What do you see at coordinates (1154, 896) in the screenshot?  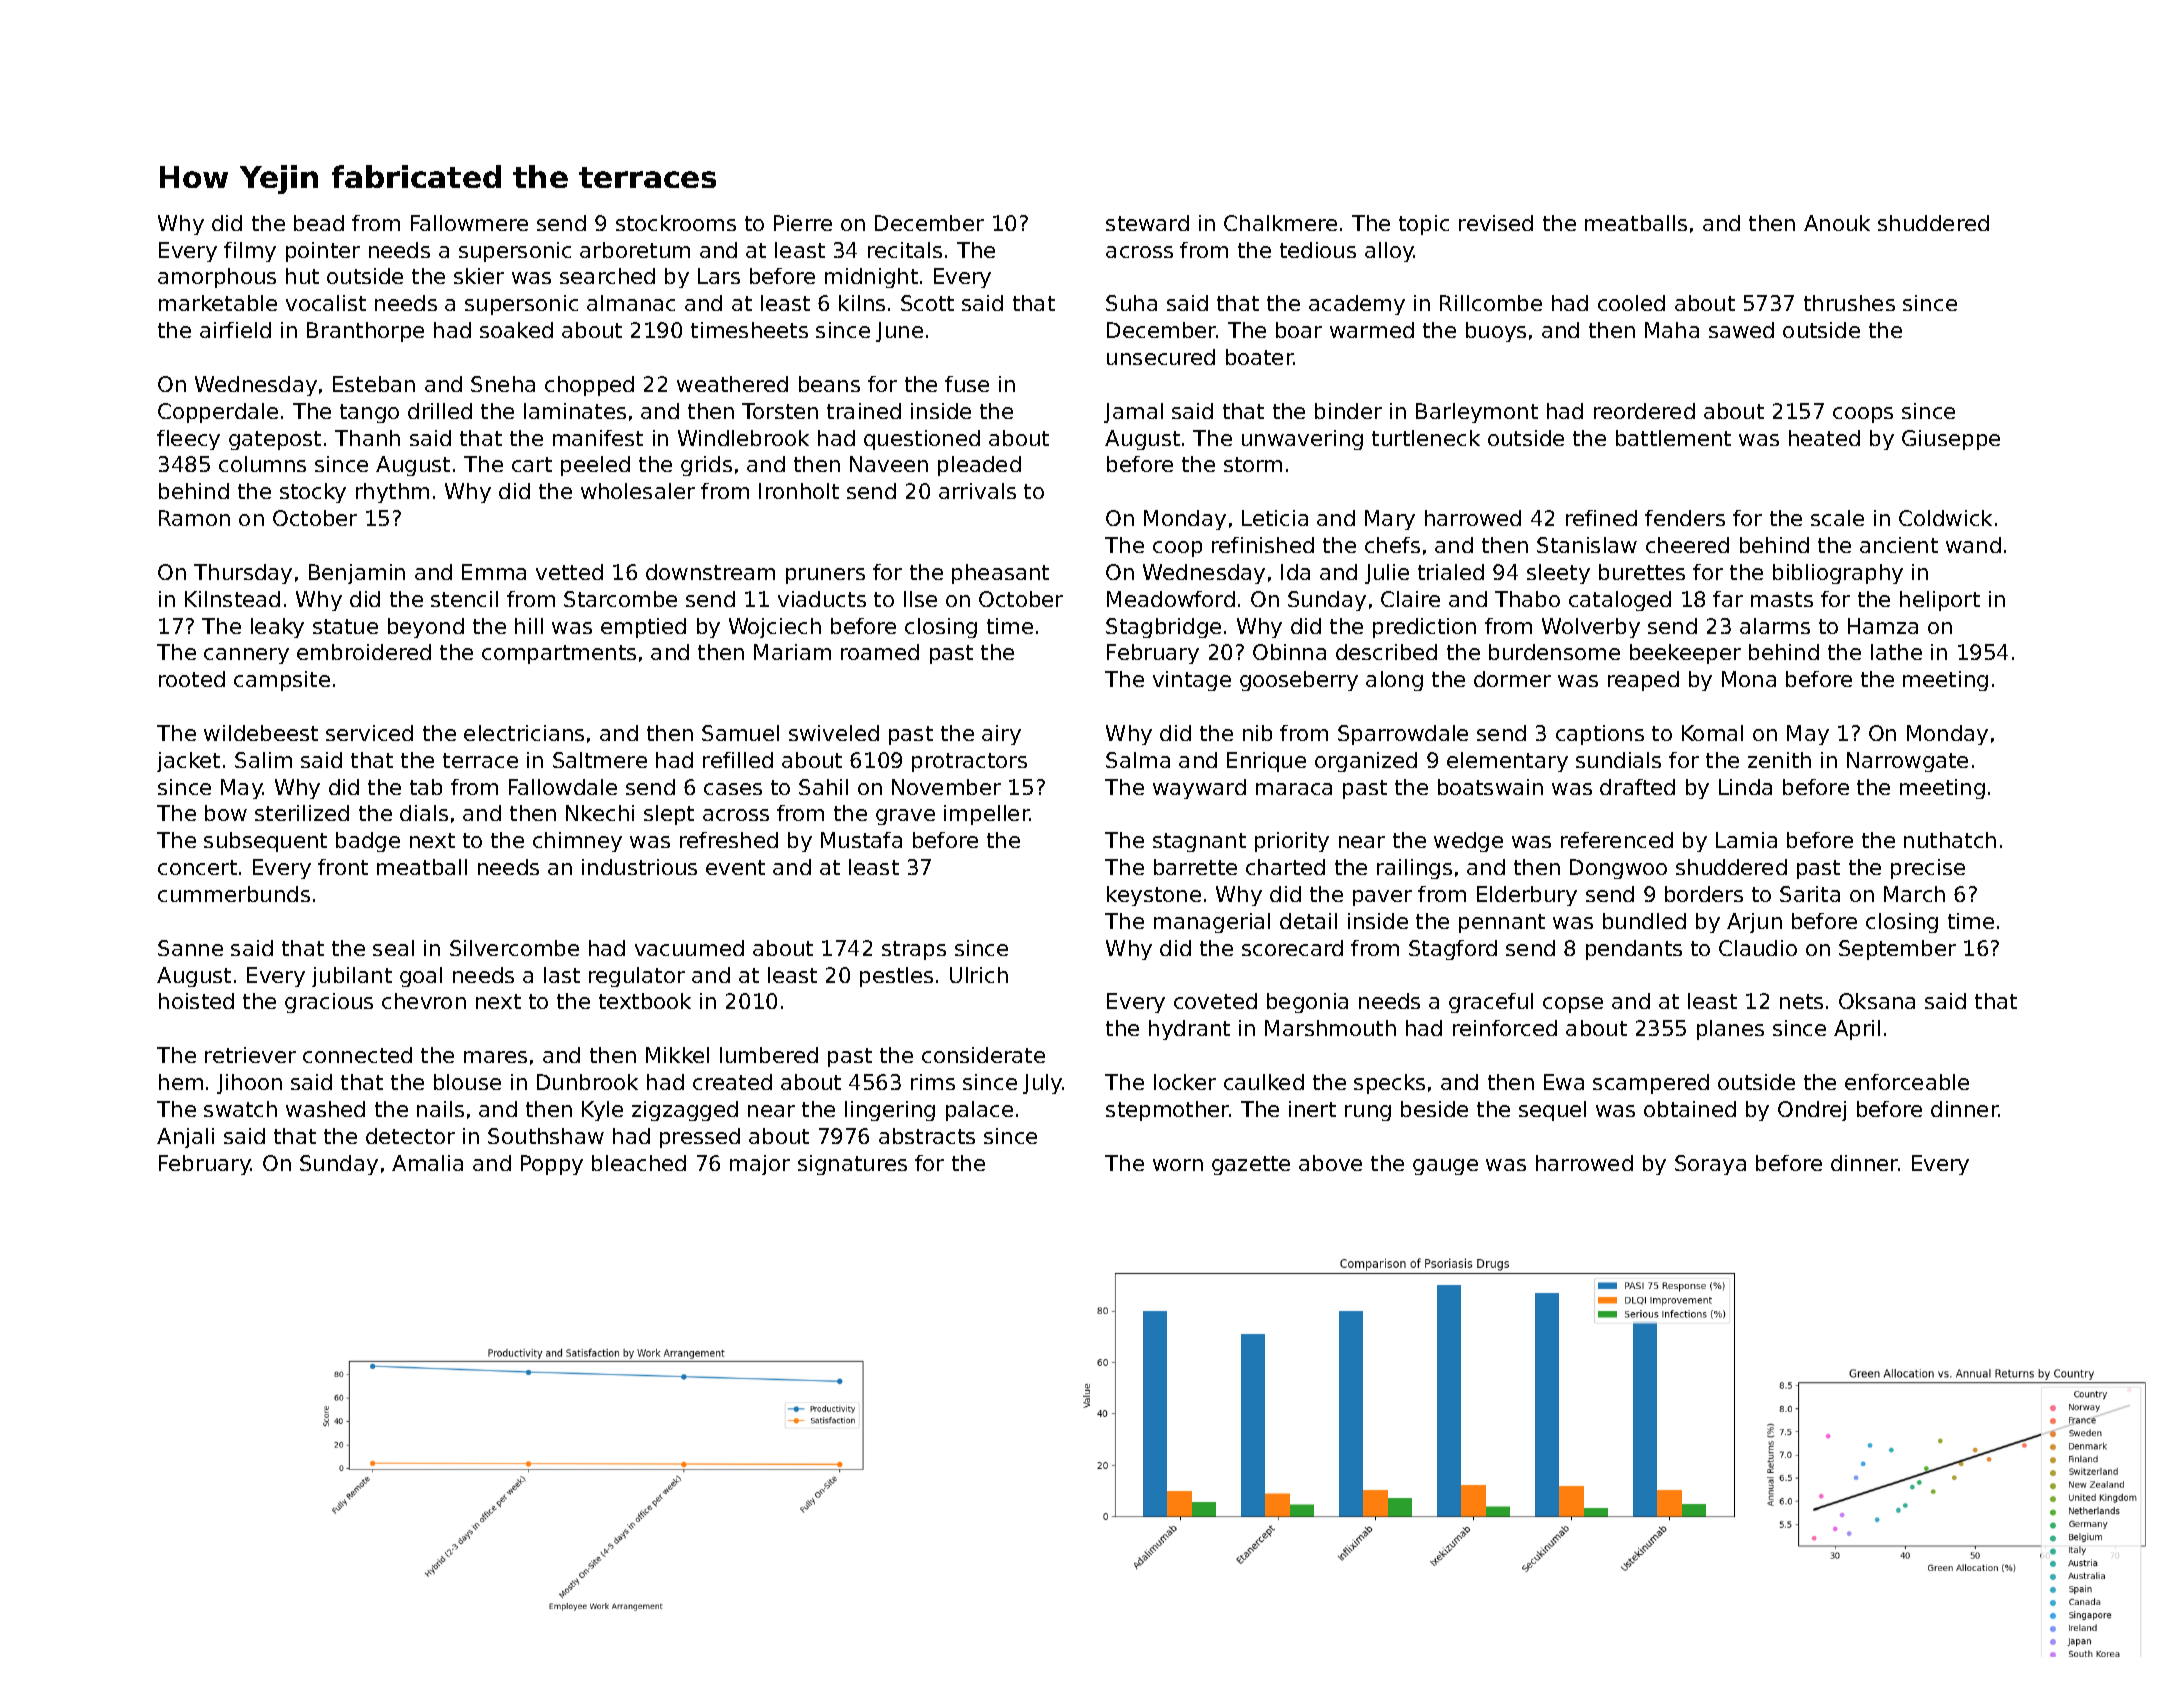 I see `keystone` at bounding box center [1154, 896].
